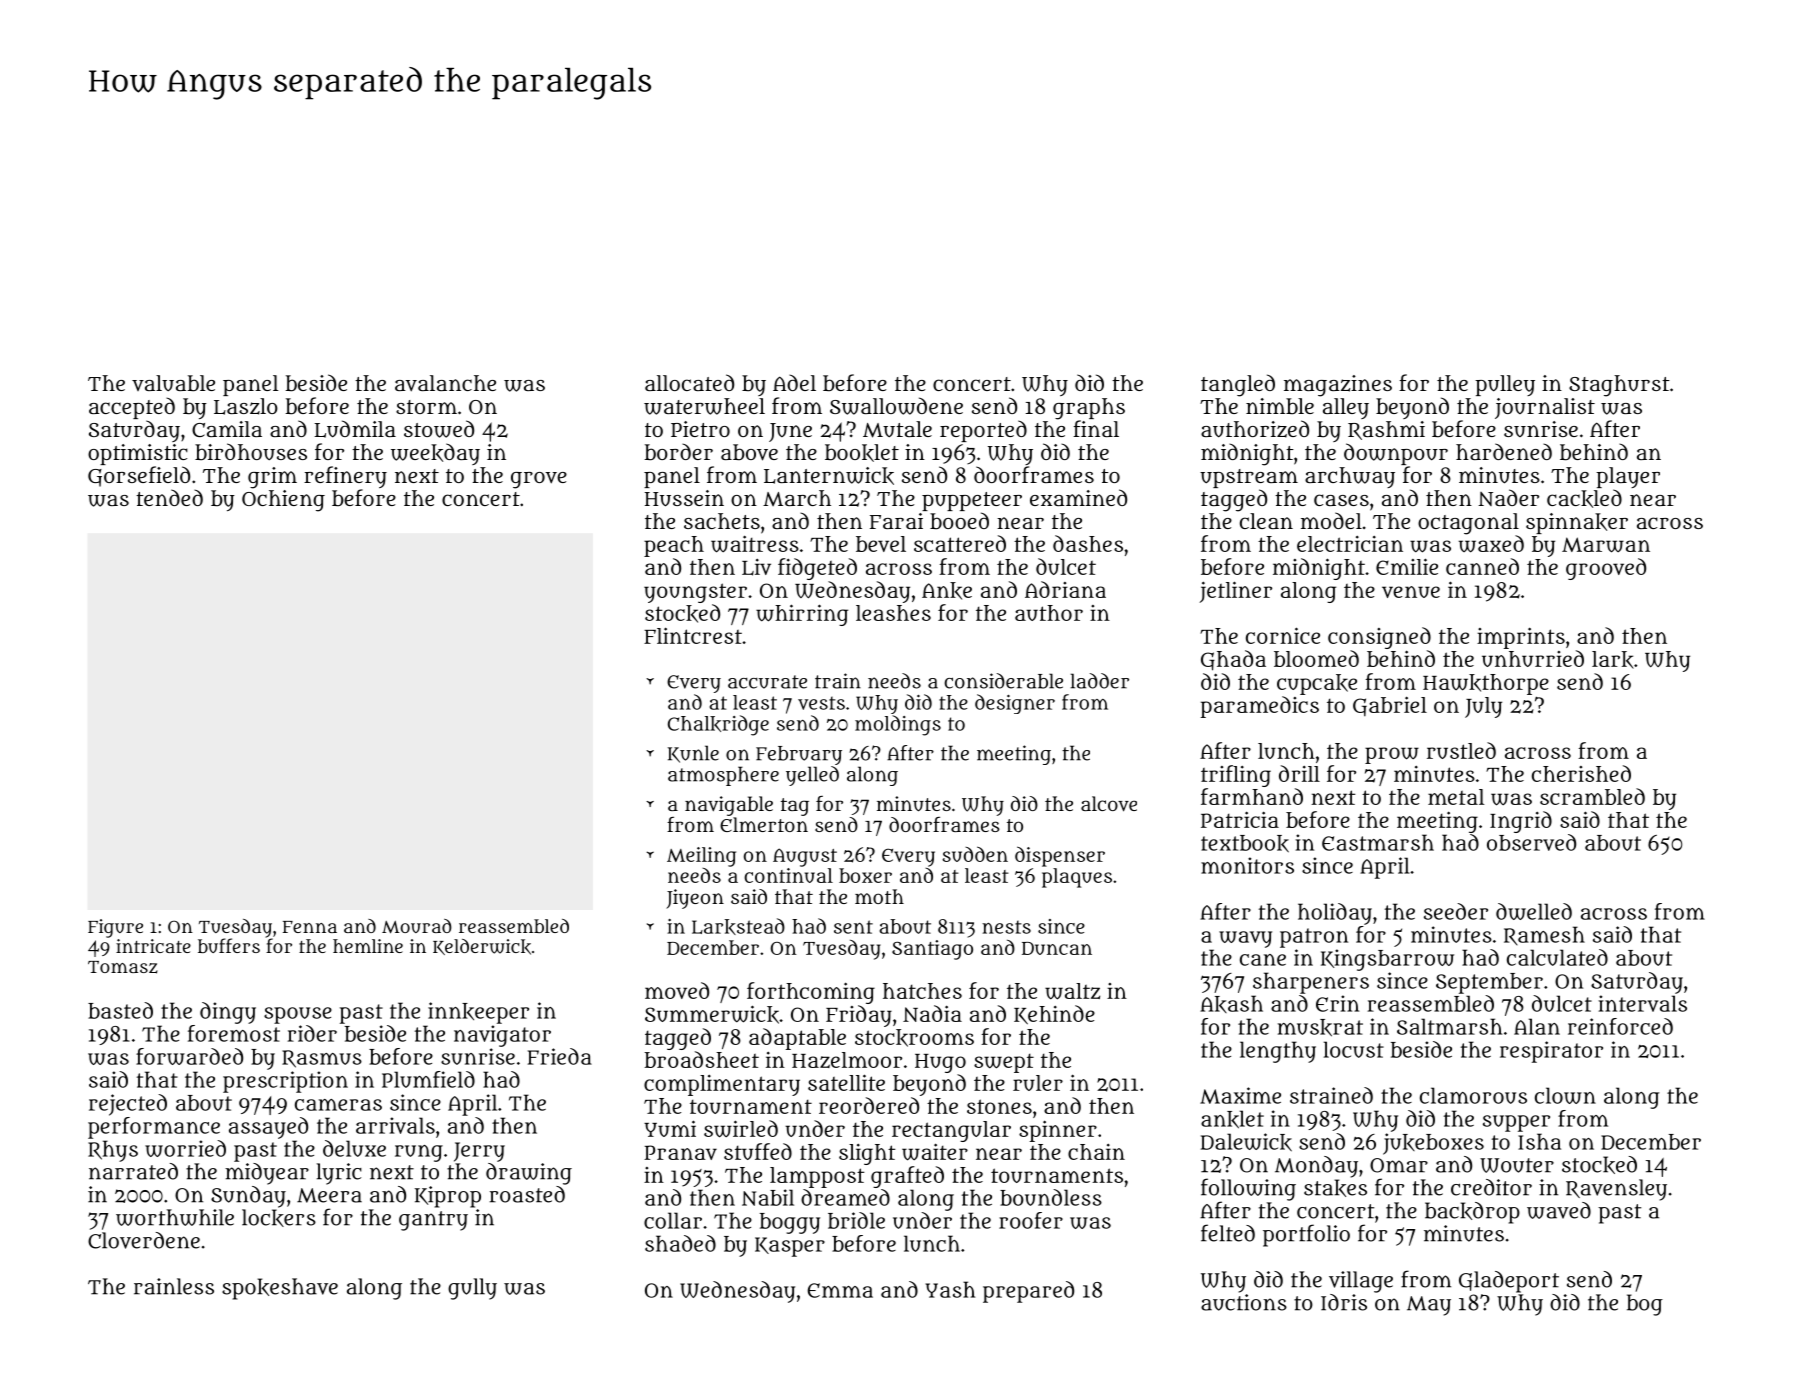  What do you see at coordinates (229, 945) in the screenshot?
I see `buffers` at bounding box center [229, 945].
